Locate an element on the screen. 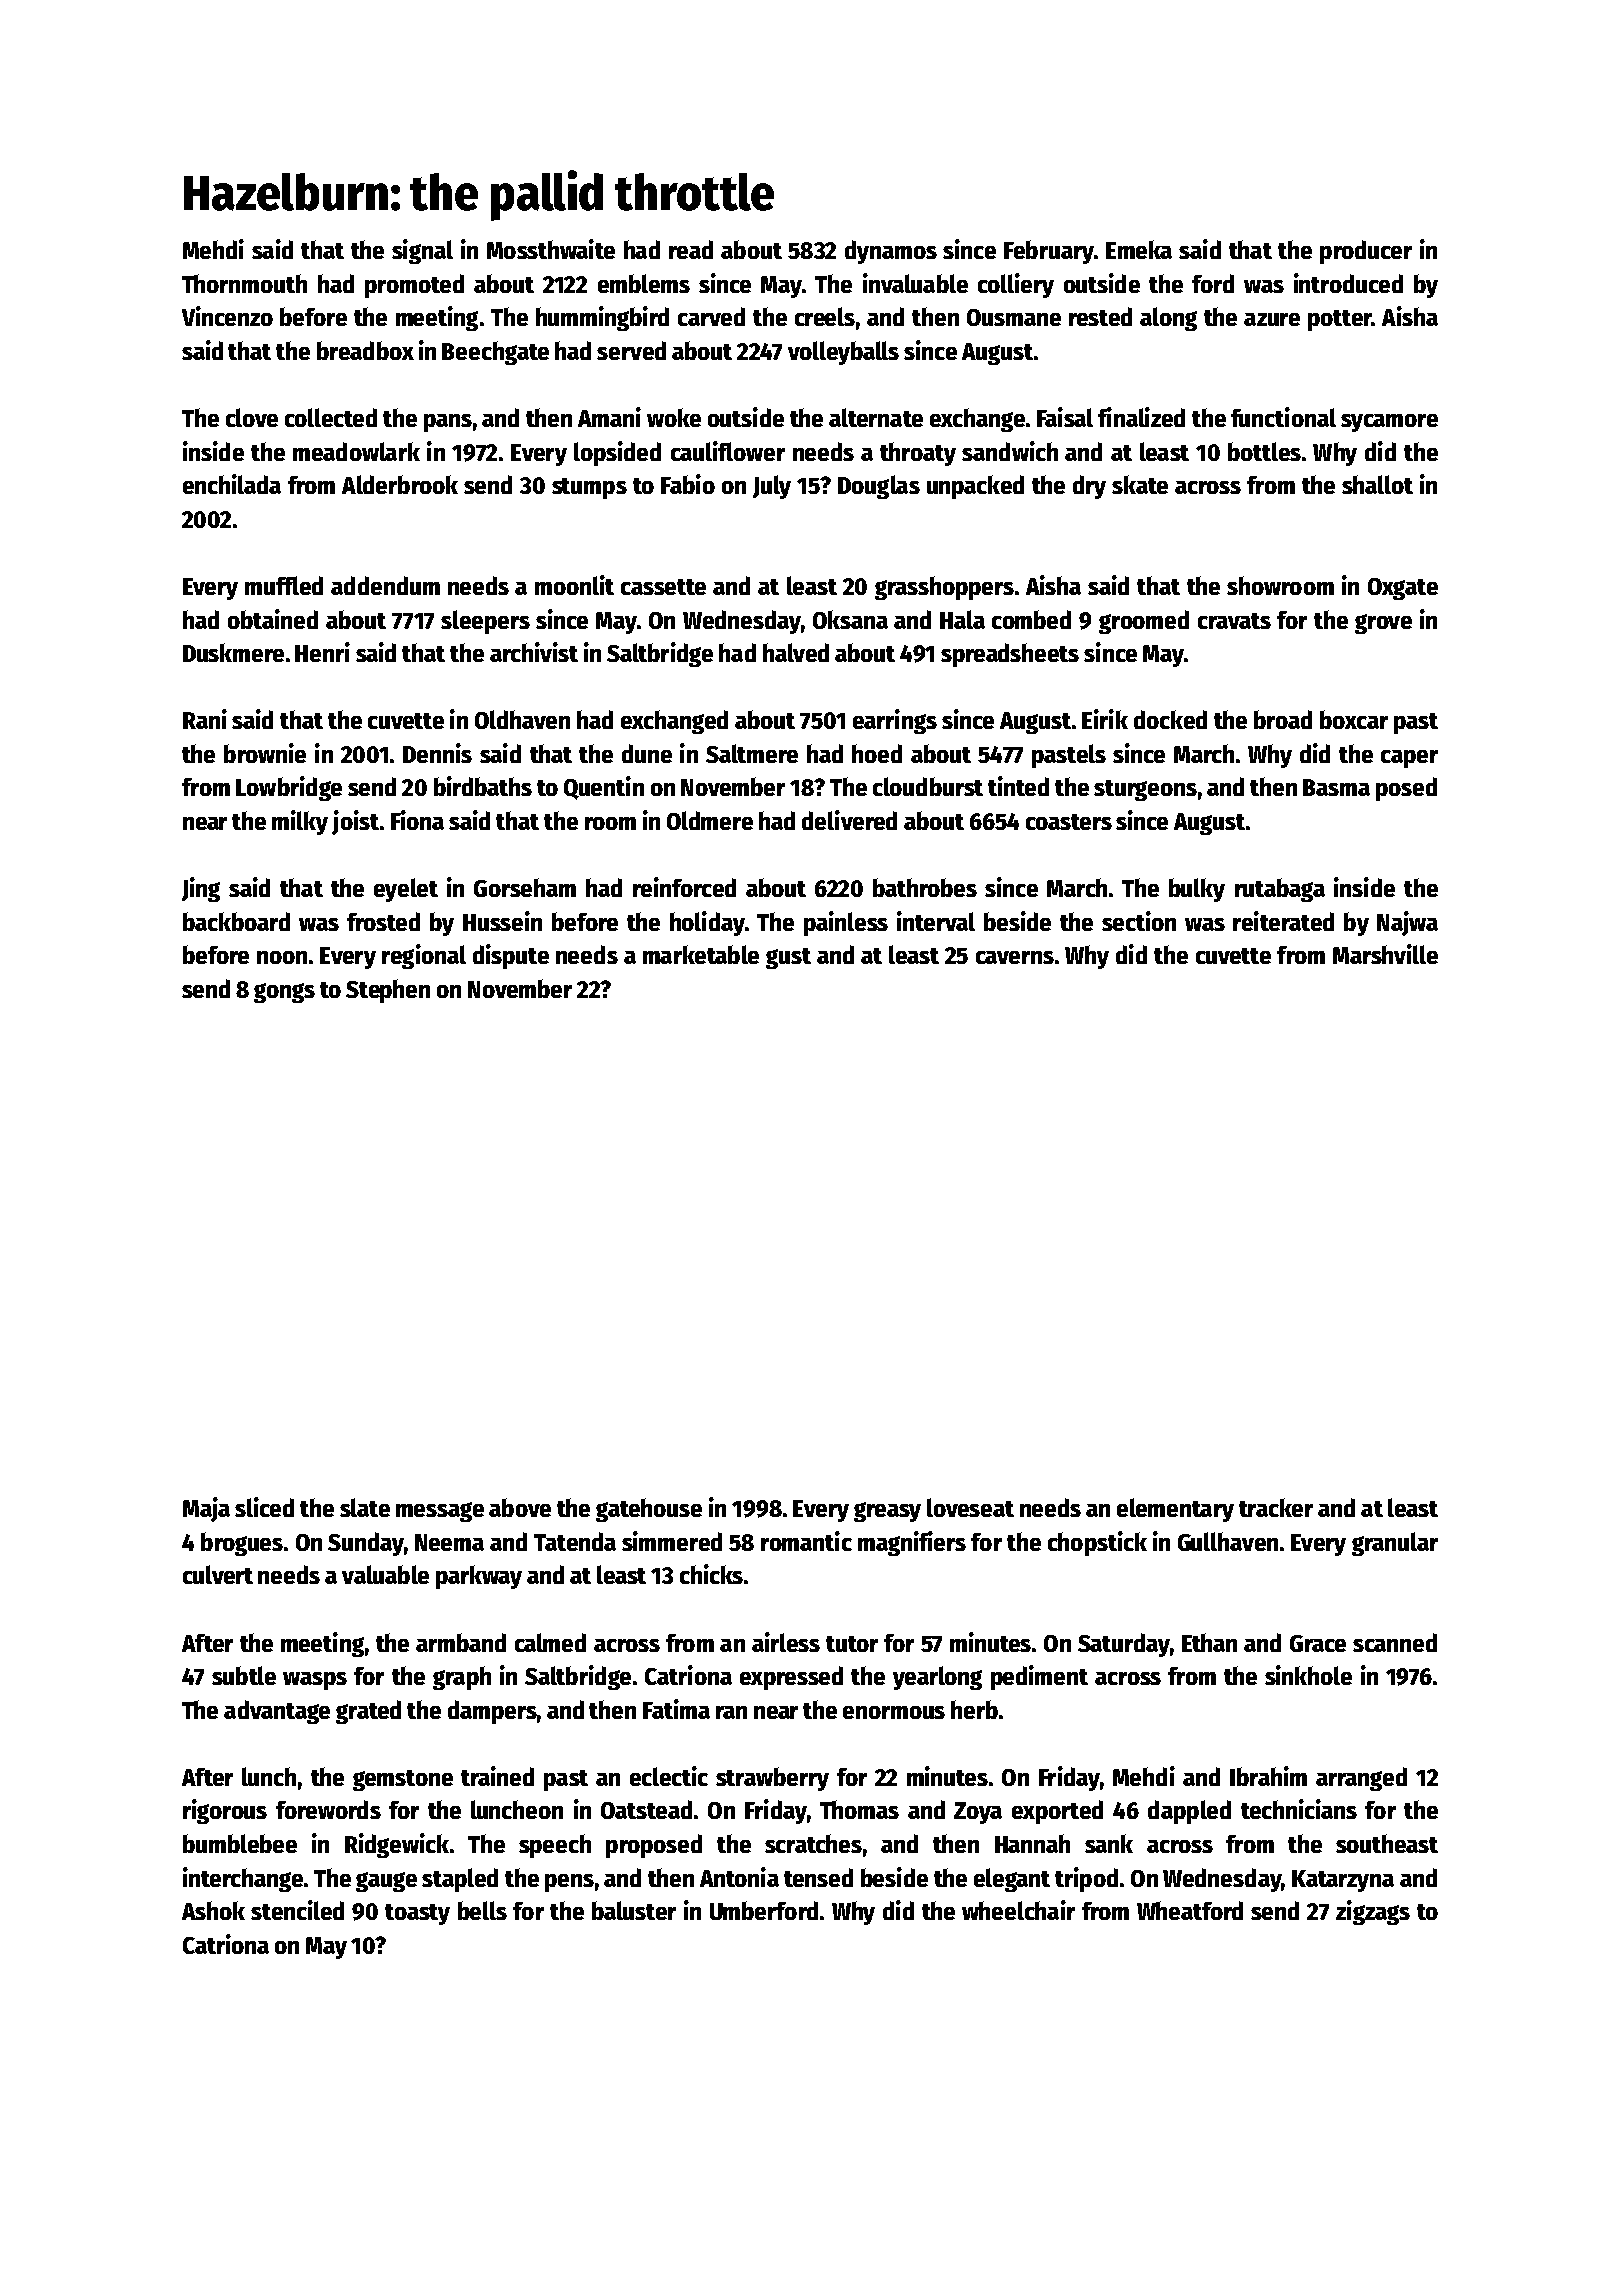  docked is located at coordinates (1170, 719).
